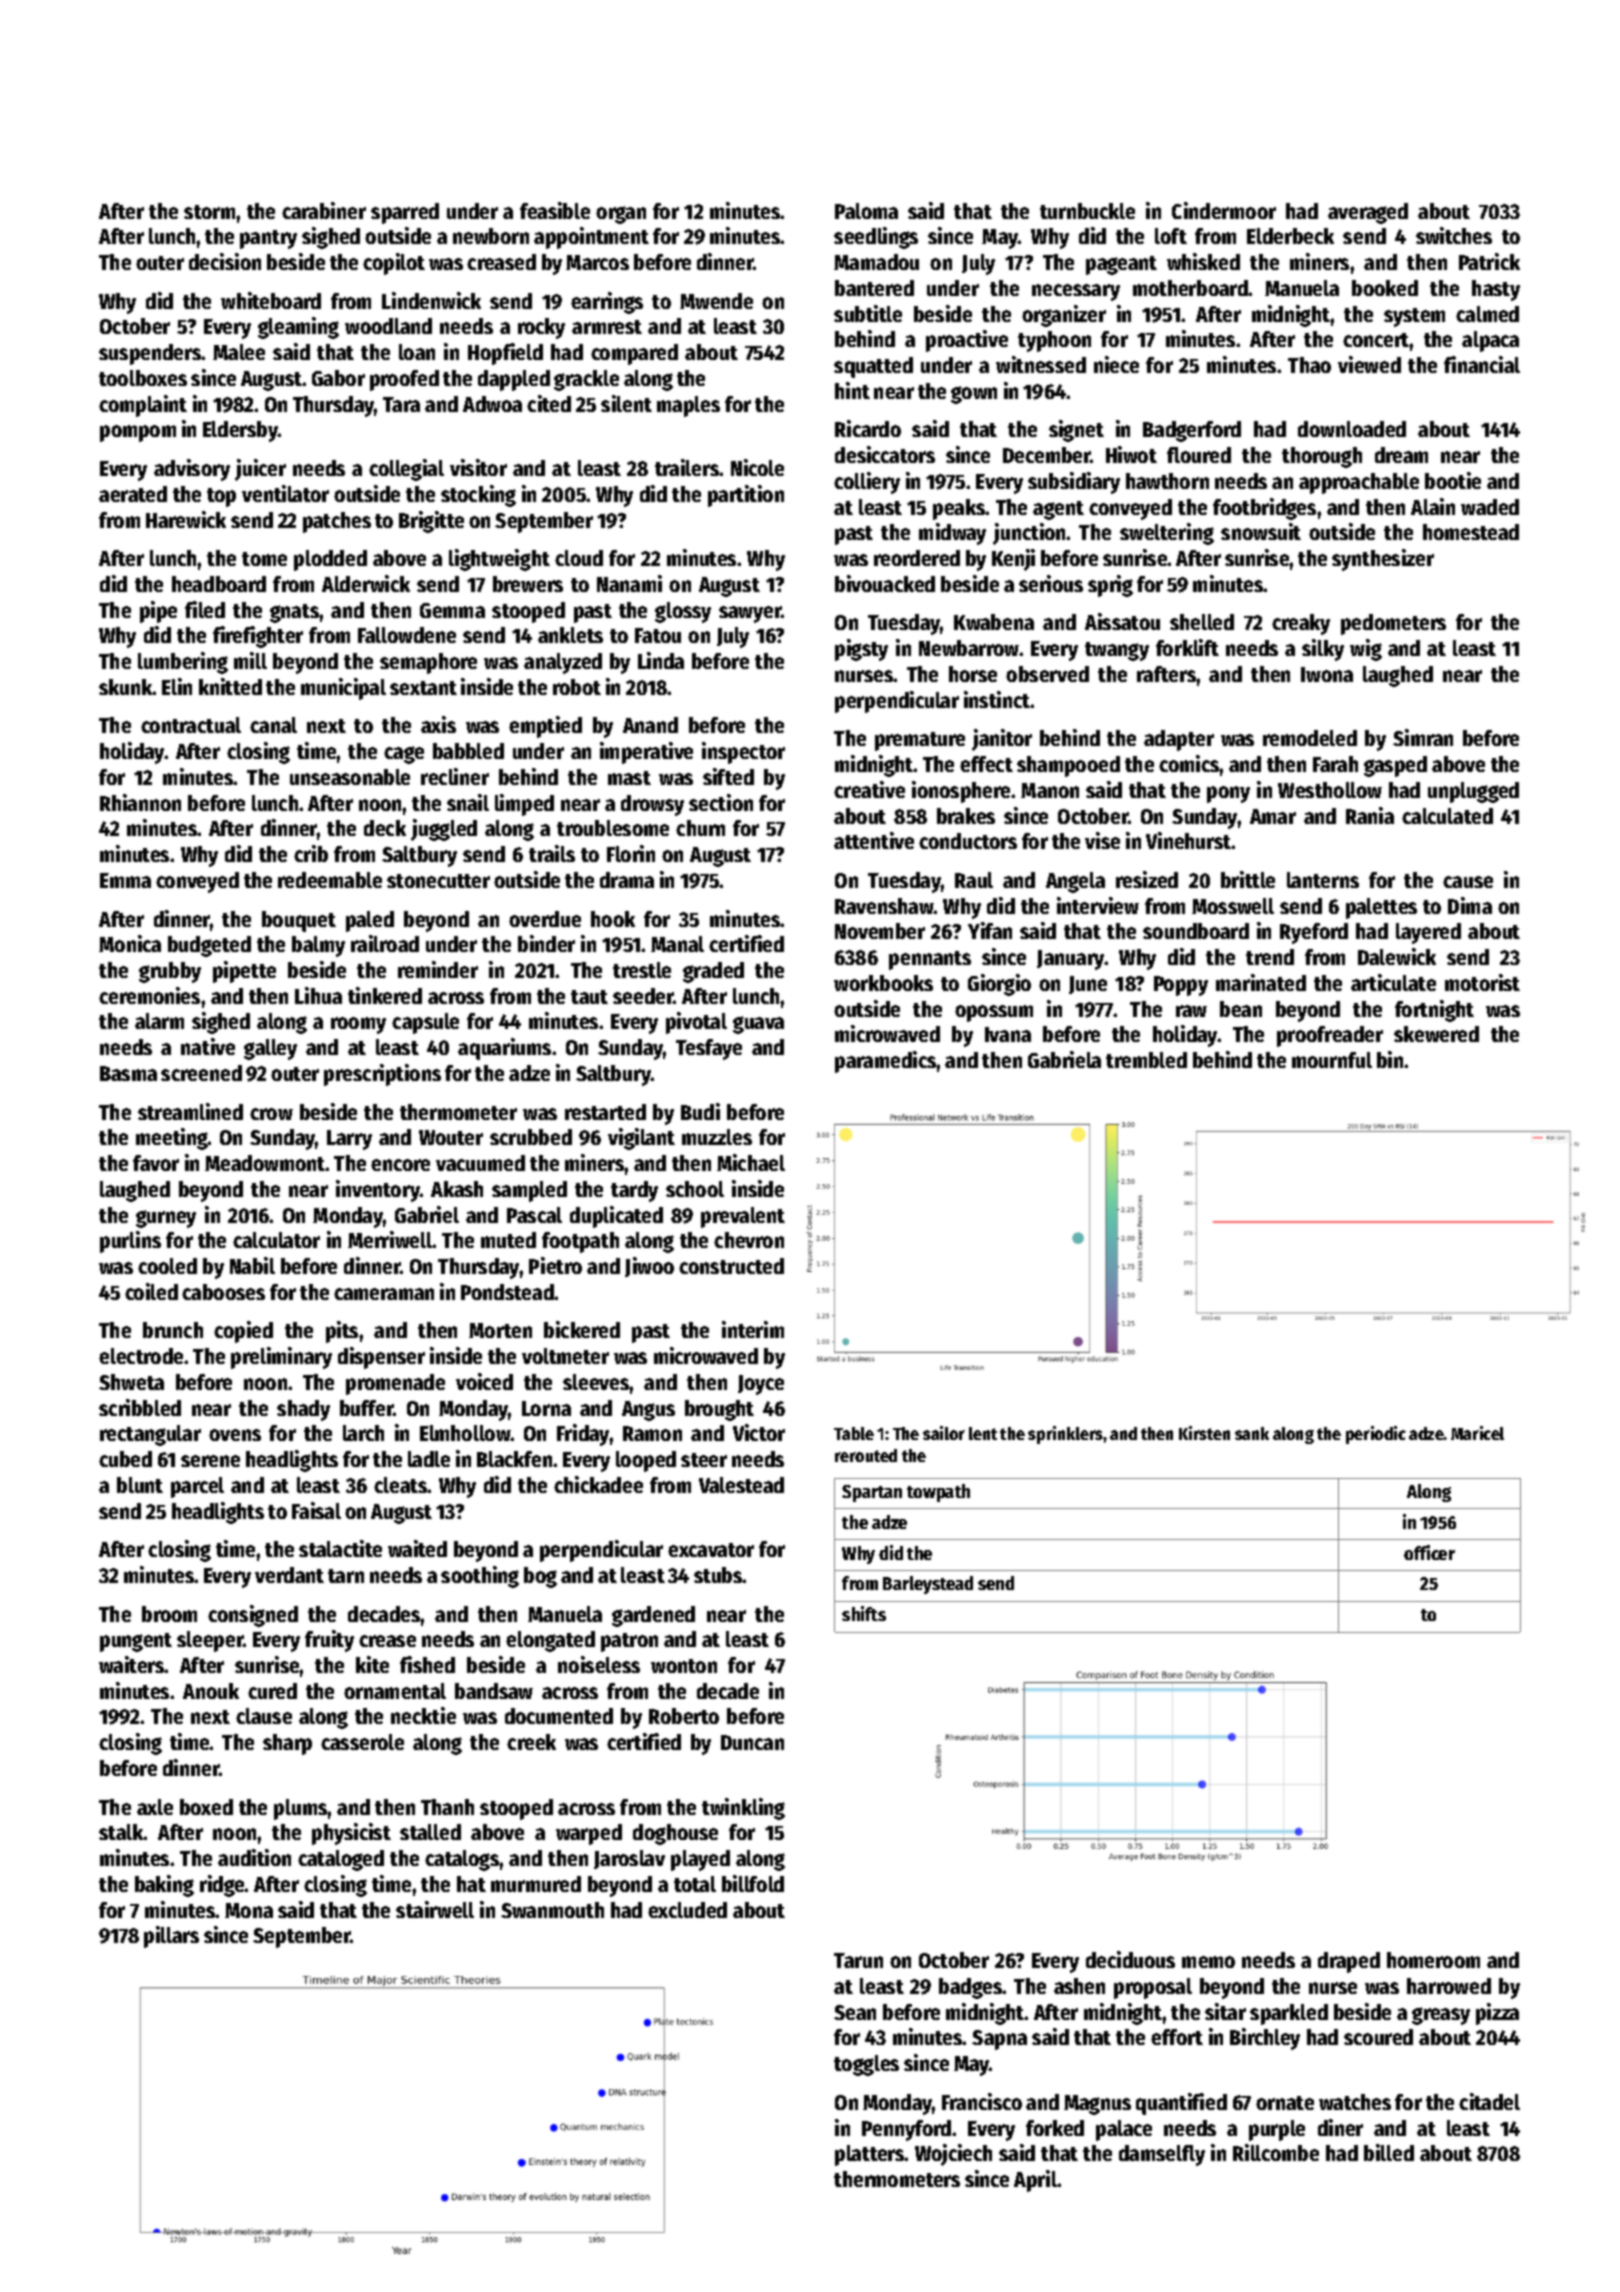 The width and height of the image is (1620, 2292). What do you see at coordinates (171, 1937) in the image?
I see `pillars` at bounding box center [171, 1937].
